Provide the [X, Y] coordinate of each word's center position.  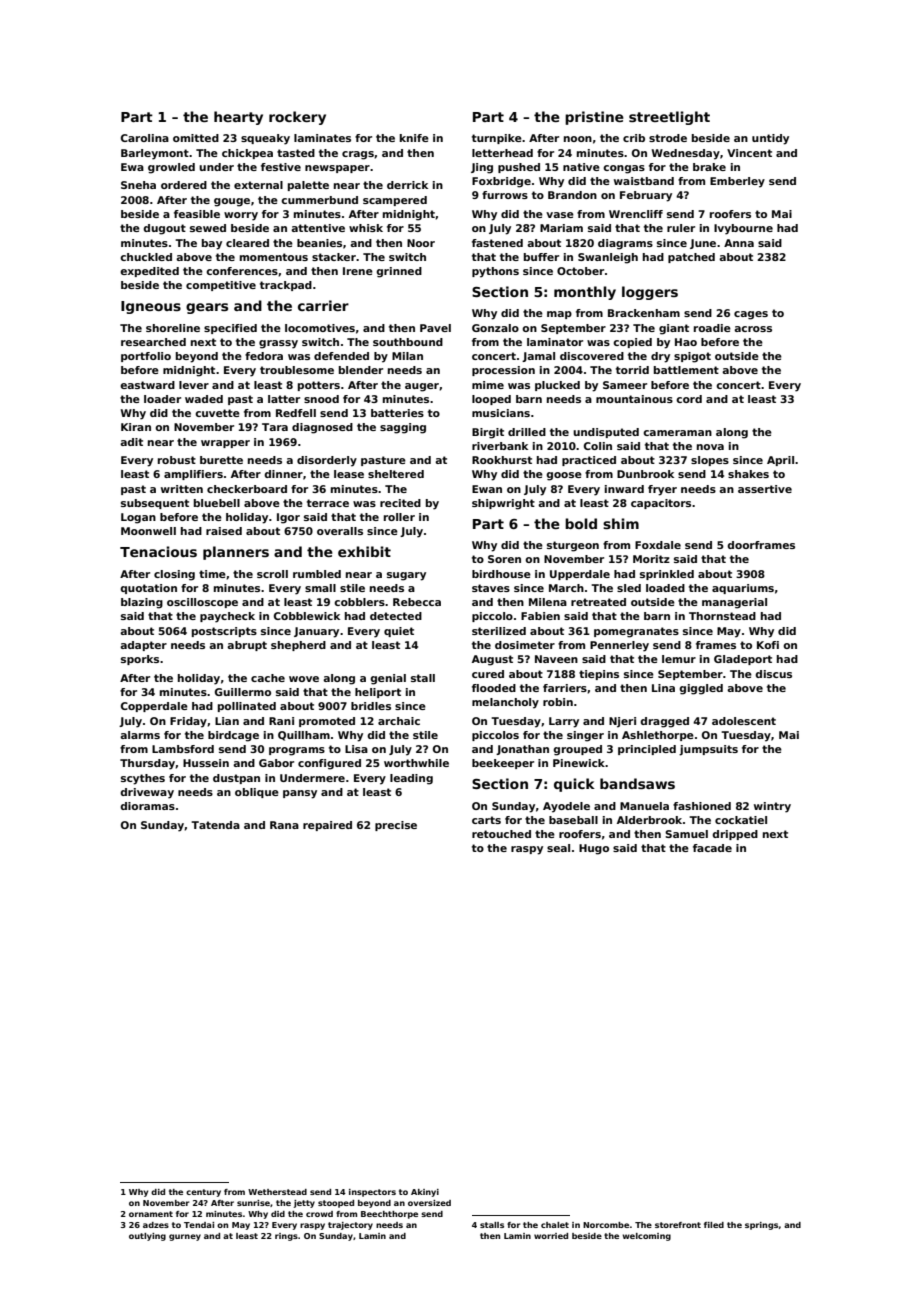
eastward [147, 385]
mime [488, 385]
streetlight [669, 118]
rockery [297, 118]
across [753, 329]
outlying [147, 1237]
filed [714, 1225]
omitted [196, 138]
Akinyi [425, 1193]
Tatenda [215, 825]
